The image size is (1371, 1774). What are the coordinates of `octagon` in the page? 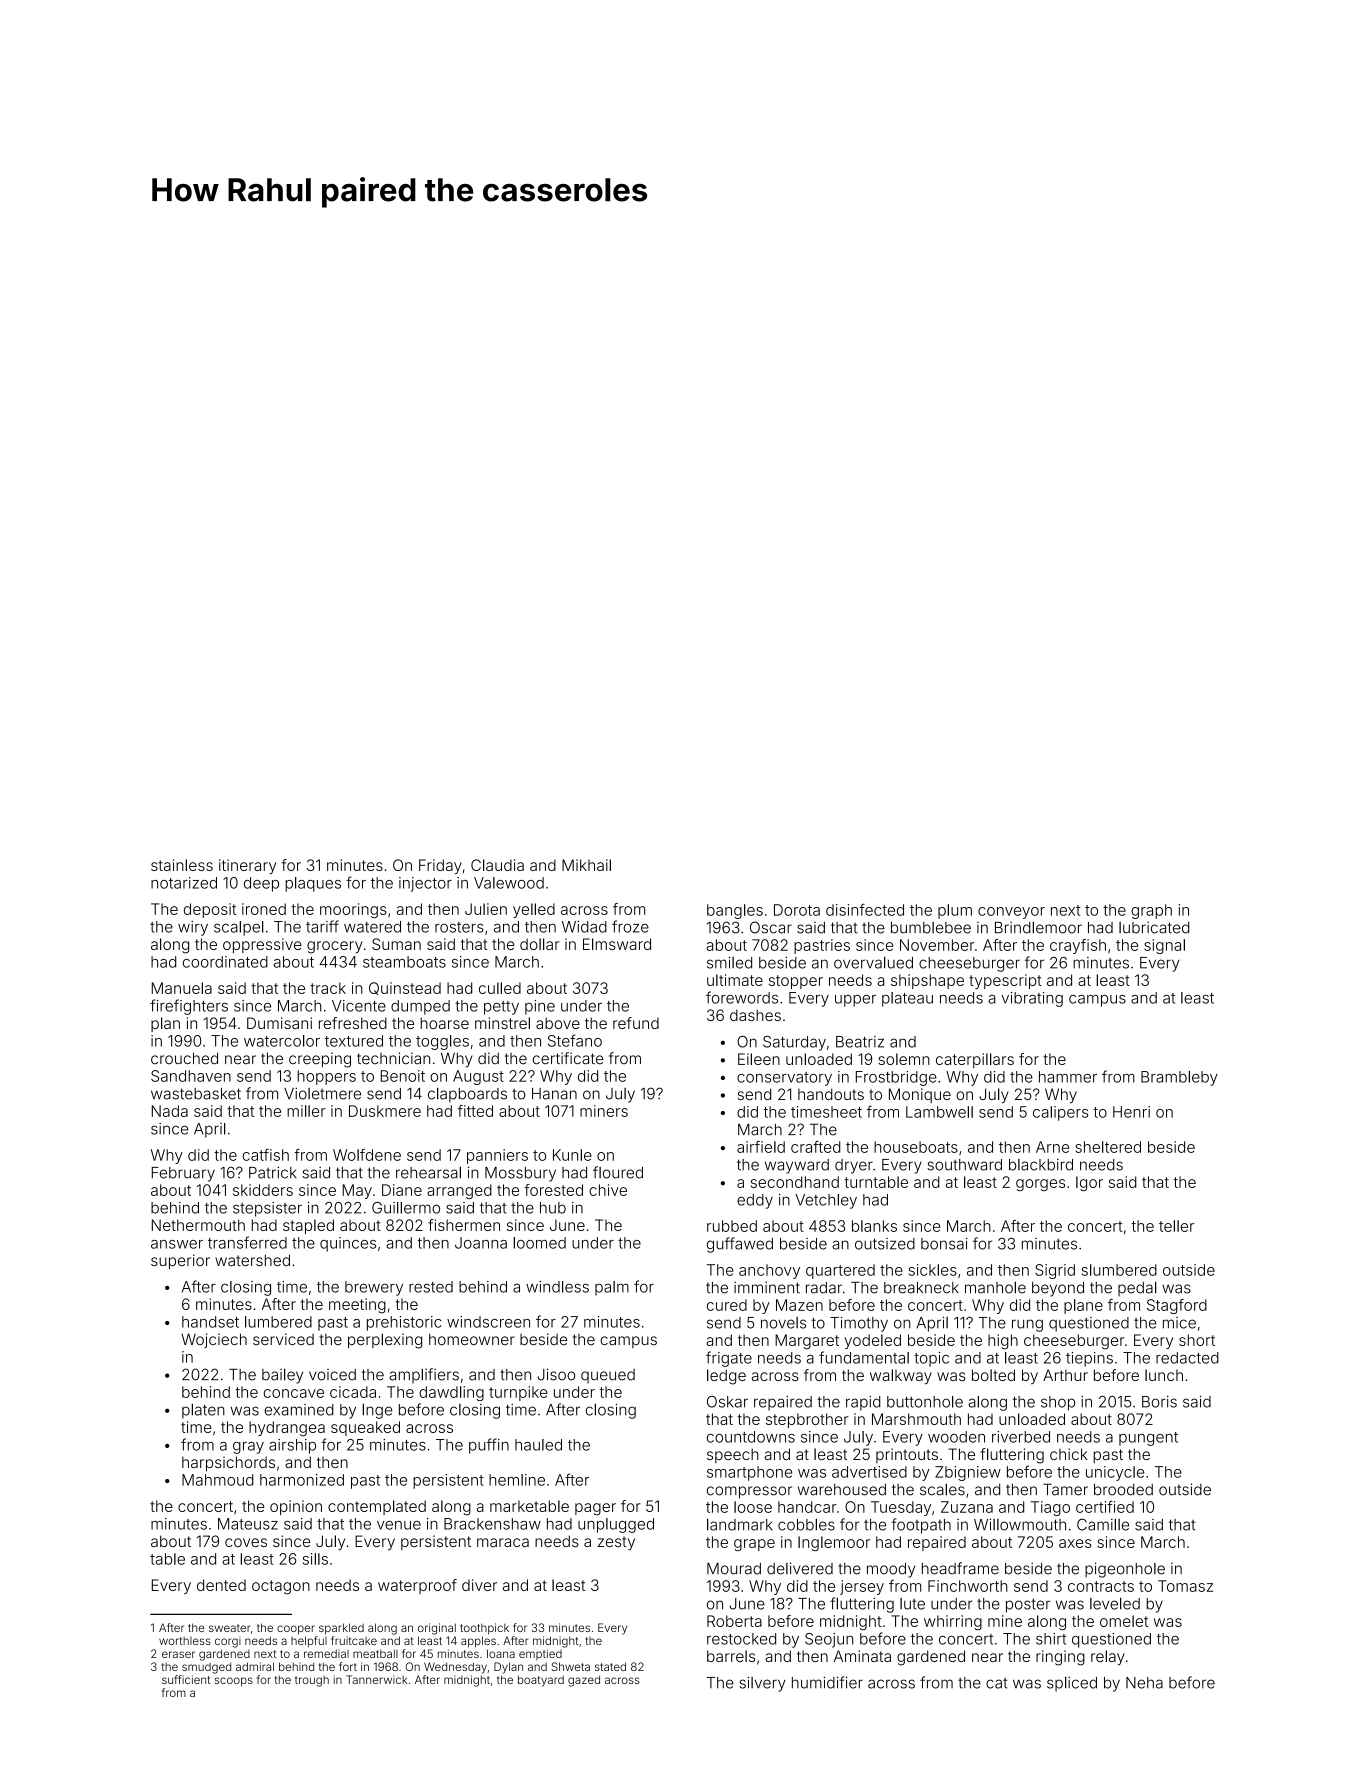 It's located at (281, 1587).
